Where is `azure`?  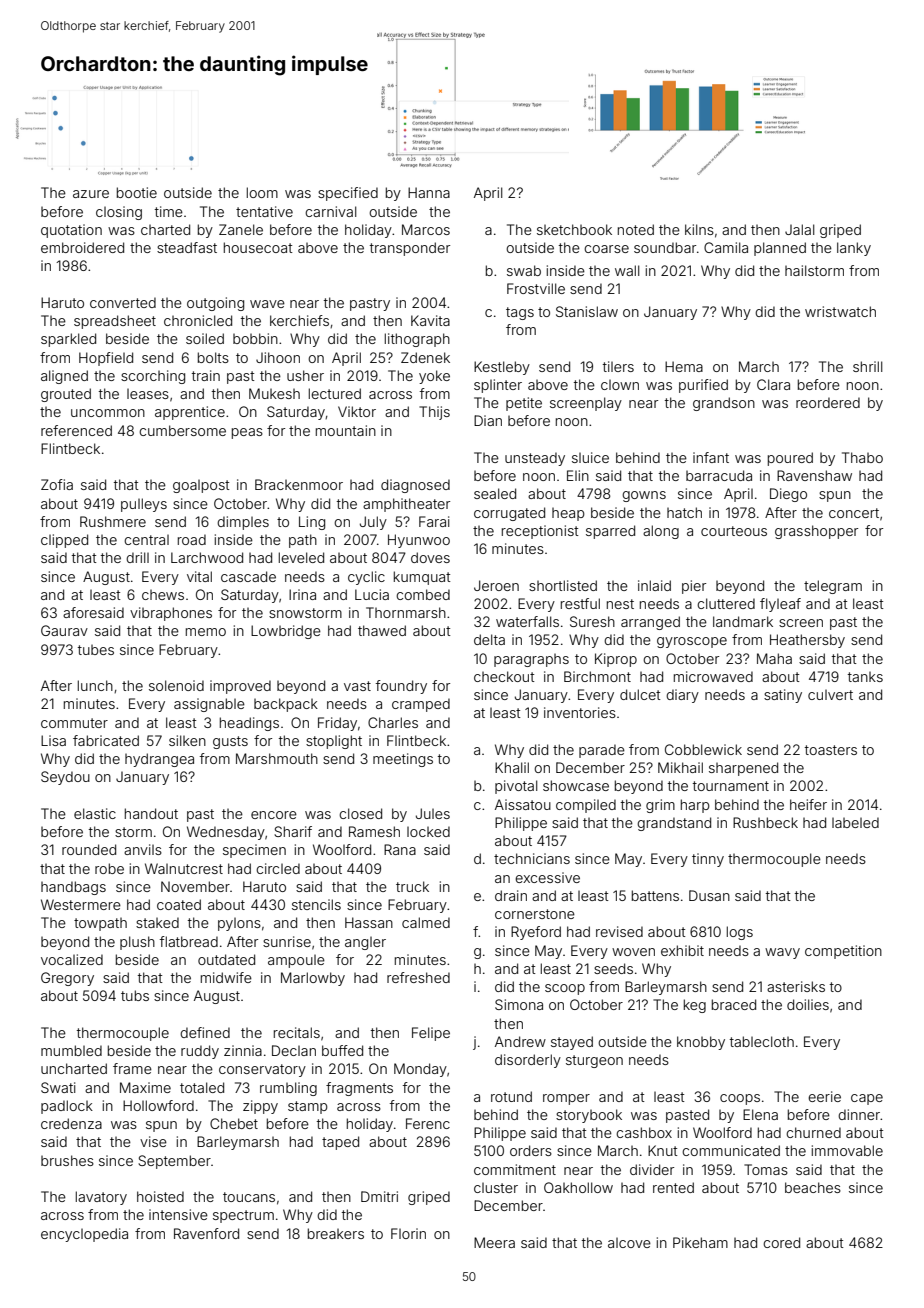 azure is located at coordinates (91, 194).
